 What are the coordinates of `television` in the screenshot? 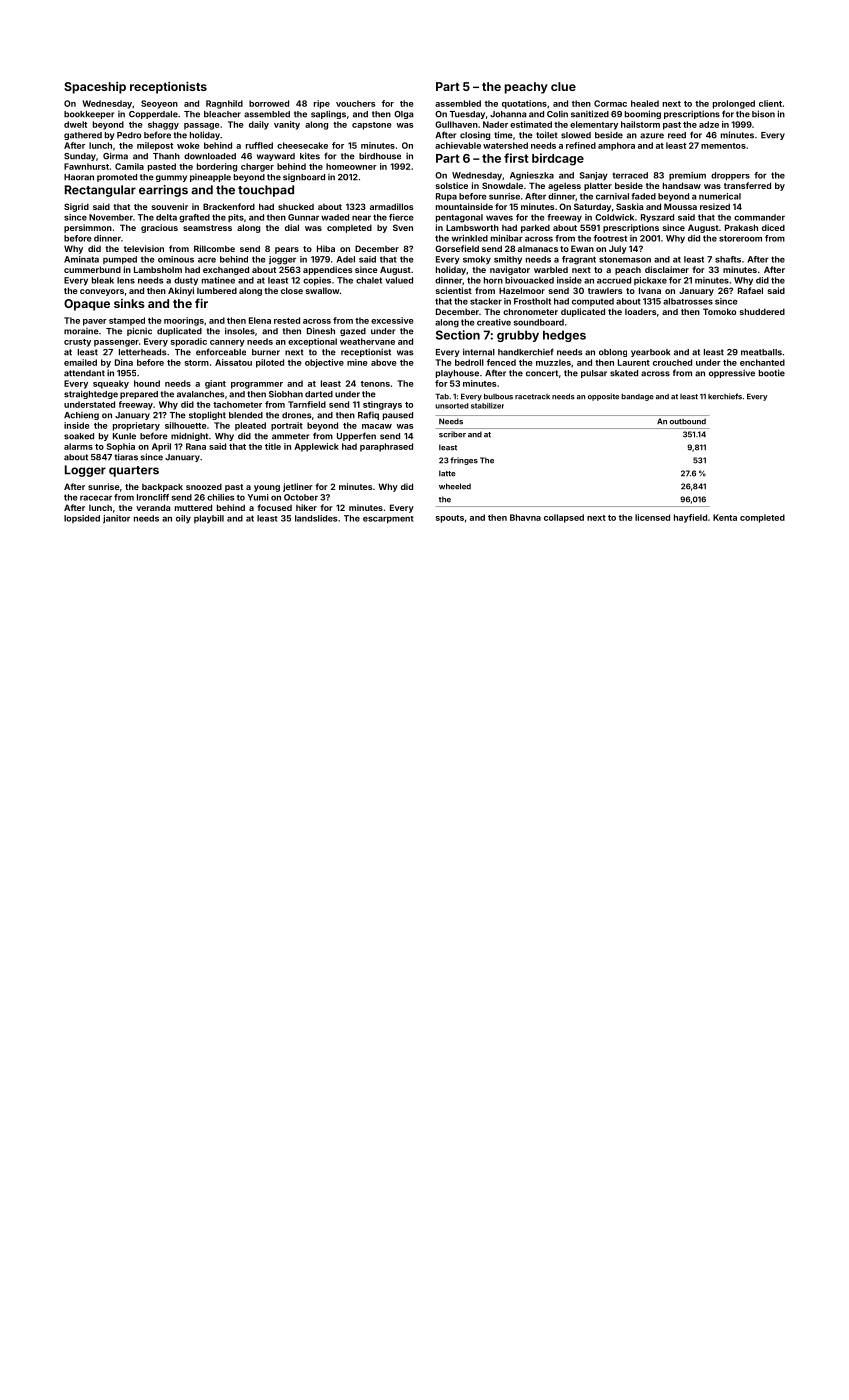 It's located at (144, 248).
